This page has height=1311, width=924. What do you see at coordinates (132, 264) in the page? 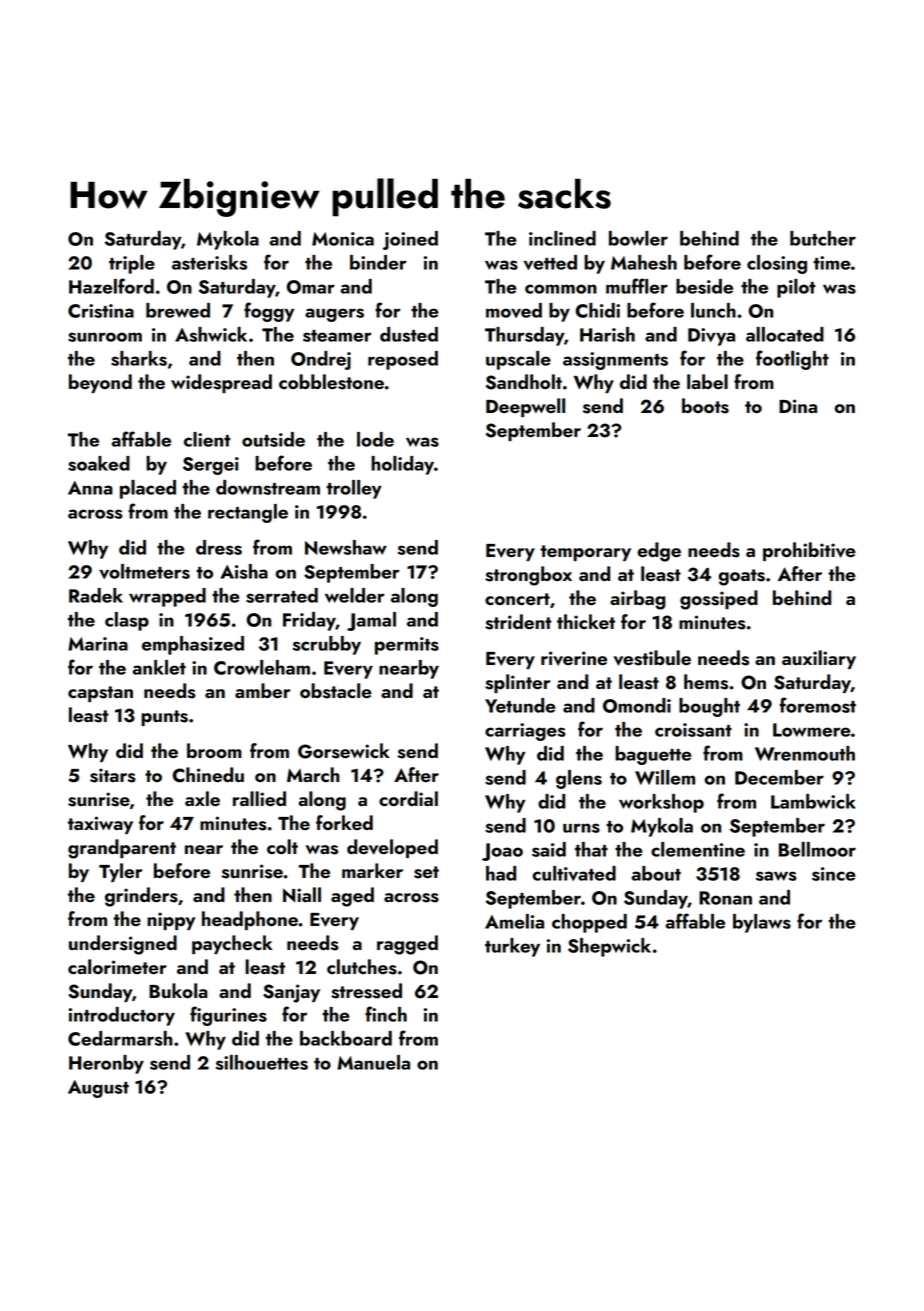
I see `triple` at bounding box center [132, 264].
